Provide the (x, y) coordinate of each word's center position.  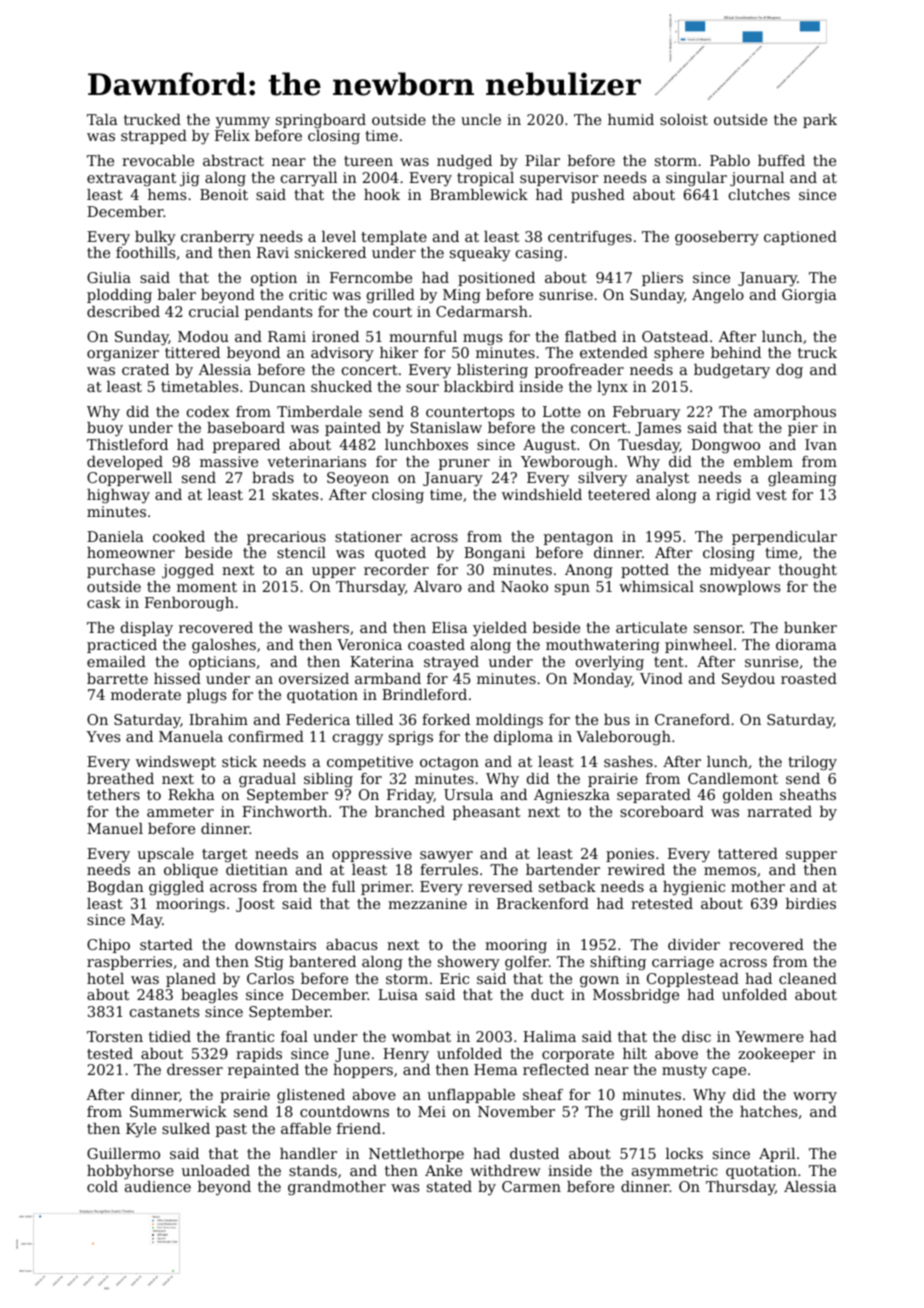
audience (158, 1186)
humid (631, 119)
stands (313, 1170)
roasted (809, 678)
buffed (781, 160)
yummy (243, 123)
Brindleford (424, 694)
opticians (222, 663)
